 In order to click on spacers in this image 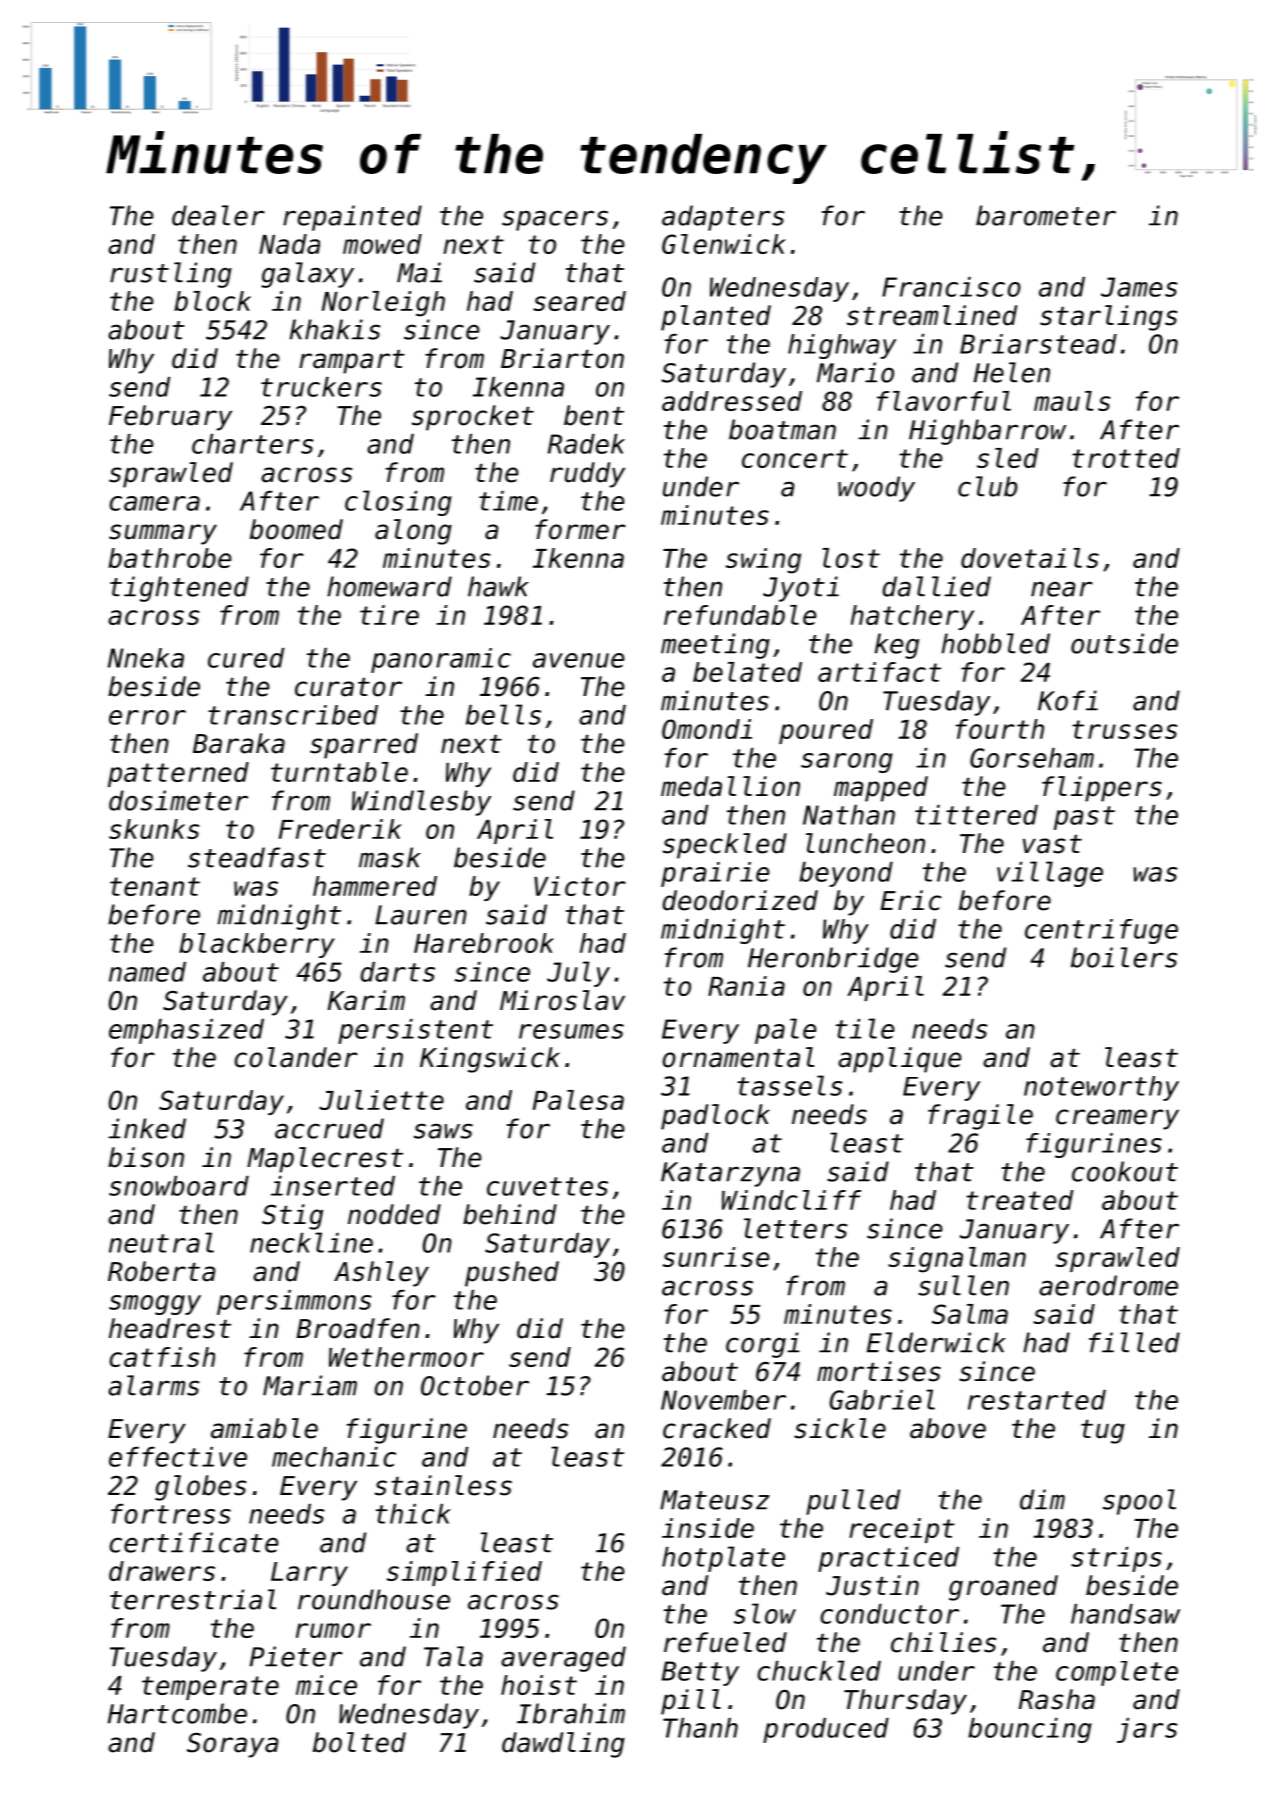, I will do `click(555, 220)`.
